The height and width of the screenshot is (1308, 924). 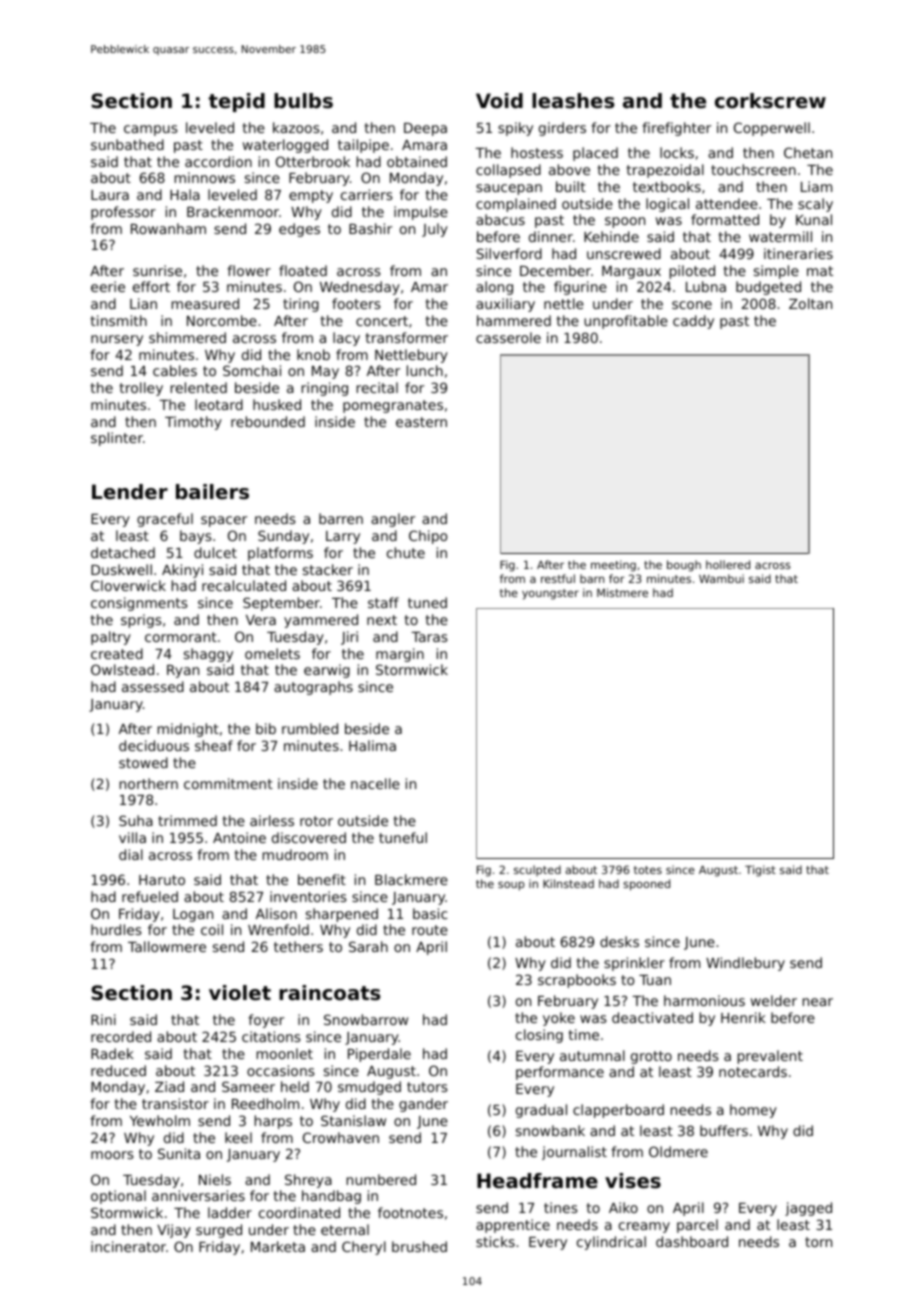 What do you see at coordinates (577, 981) in the screenshot?
I see `scrapbooks` at bounding box center [577, 981].
